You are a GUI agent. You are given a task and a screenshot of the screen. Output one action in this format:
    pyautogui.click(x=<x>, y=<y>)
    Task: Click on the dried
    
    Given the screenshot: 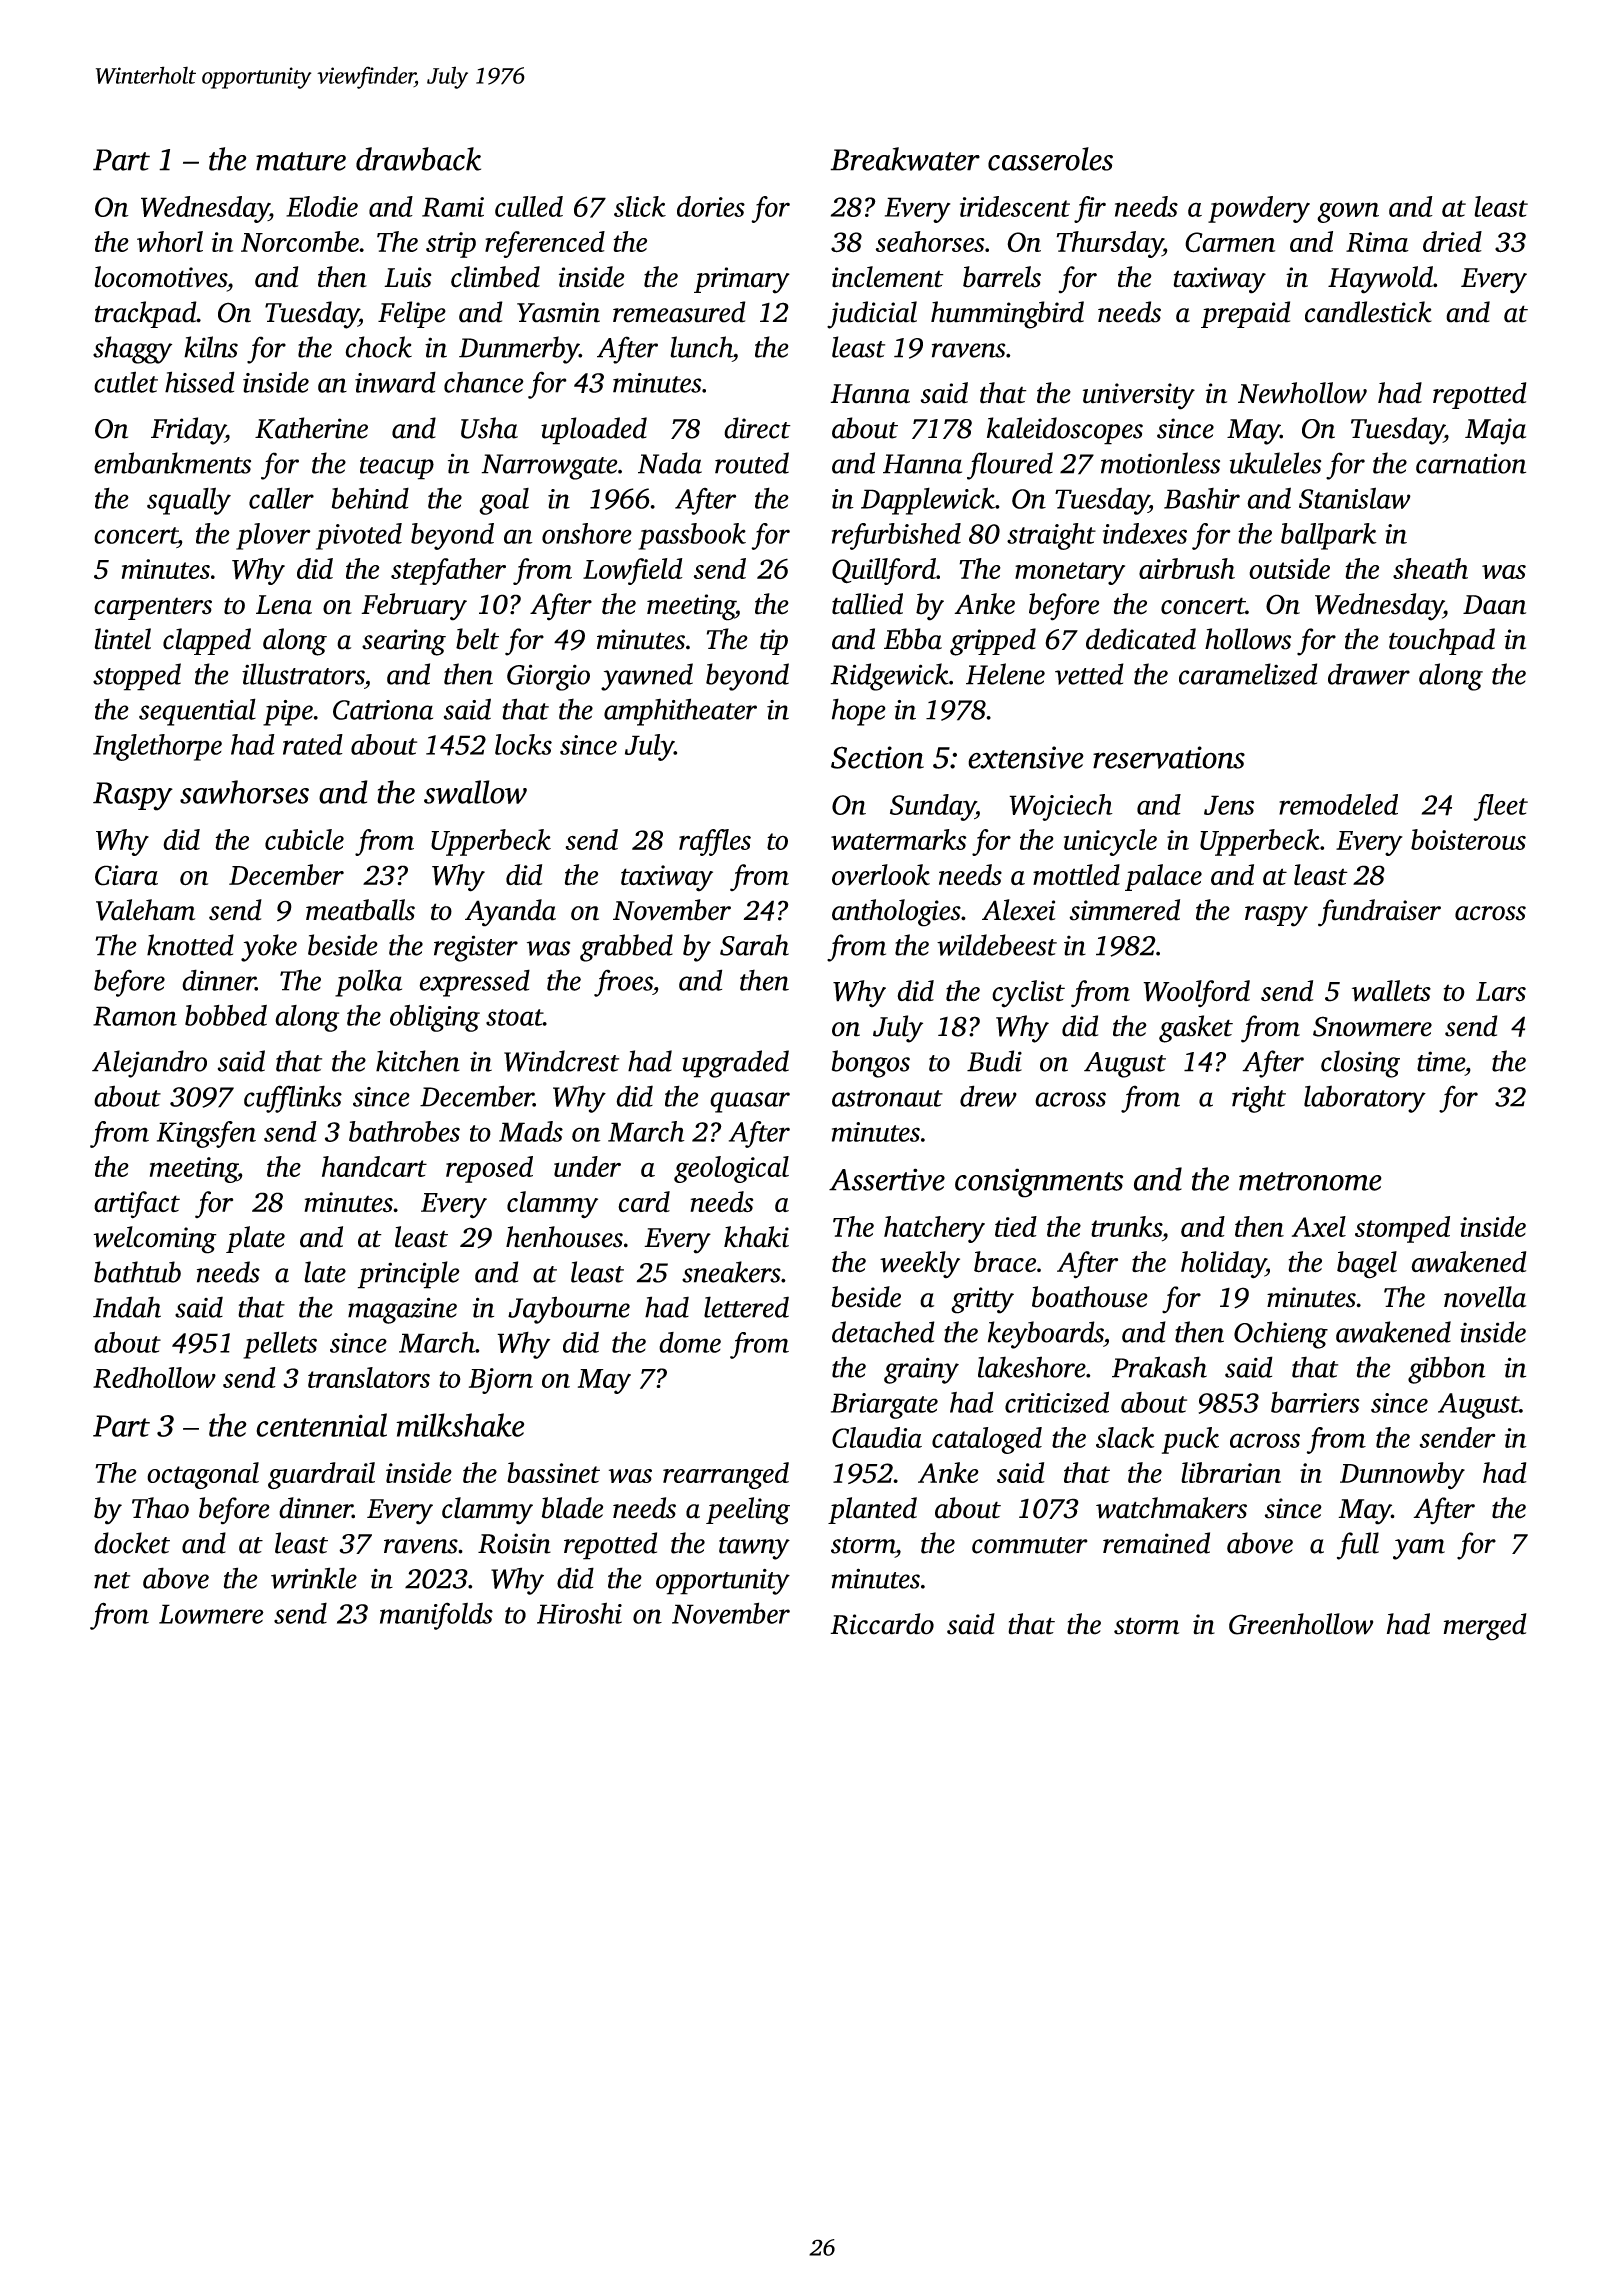 What is the action you would take?
    pyautogui.click(x=1452, y=241)
